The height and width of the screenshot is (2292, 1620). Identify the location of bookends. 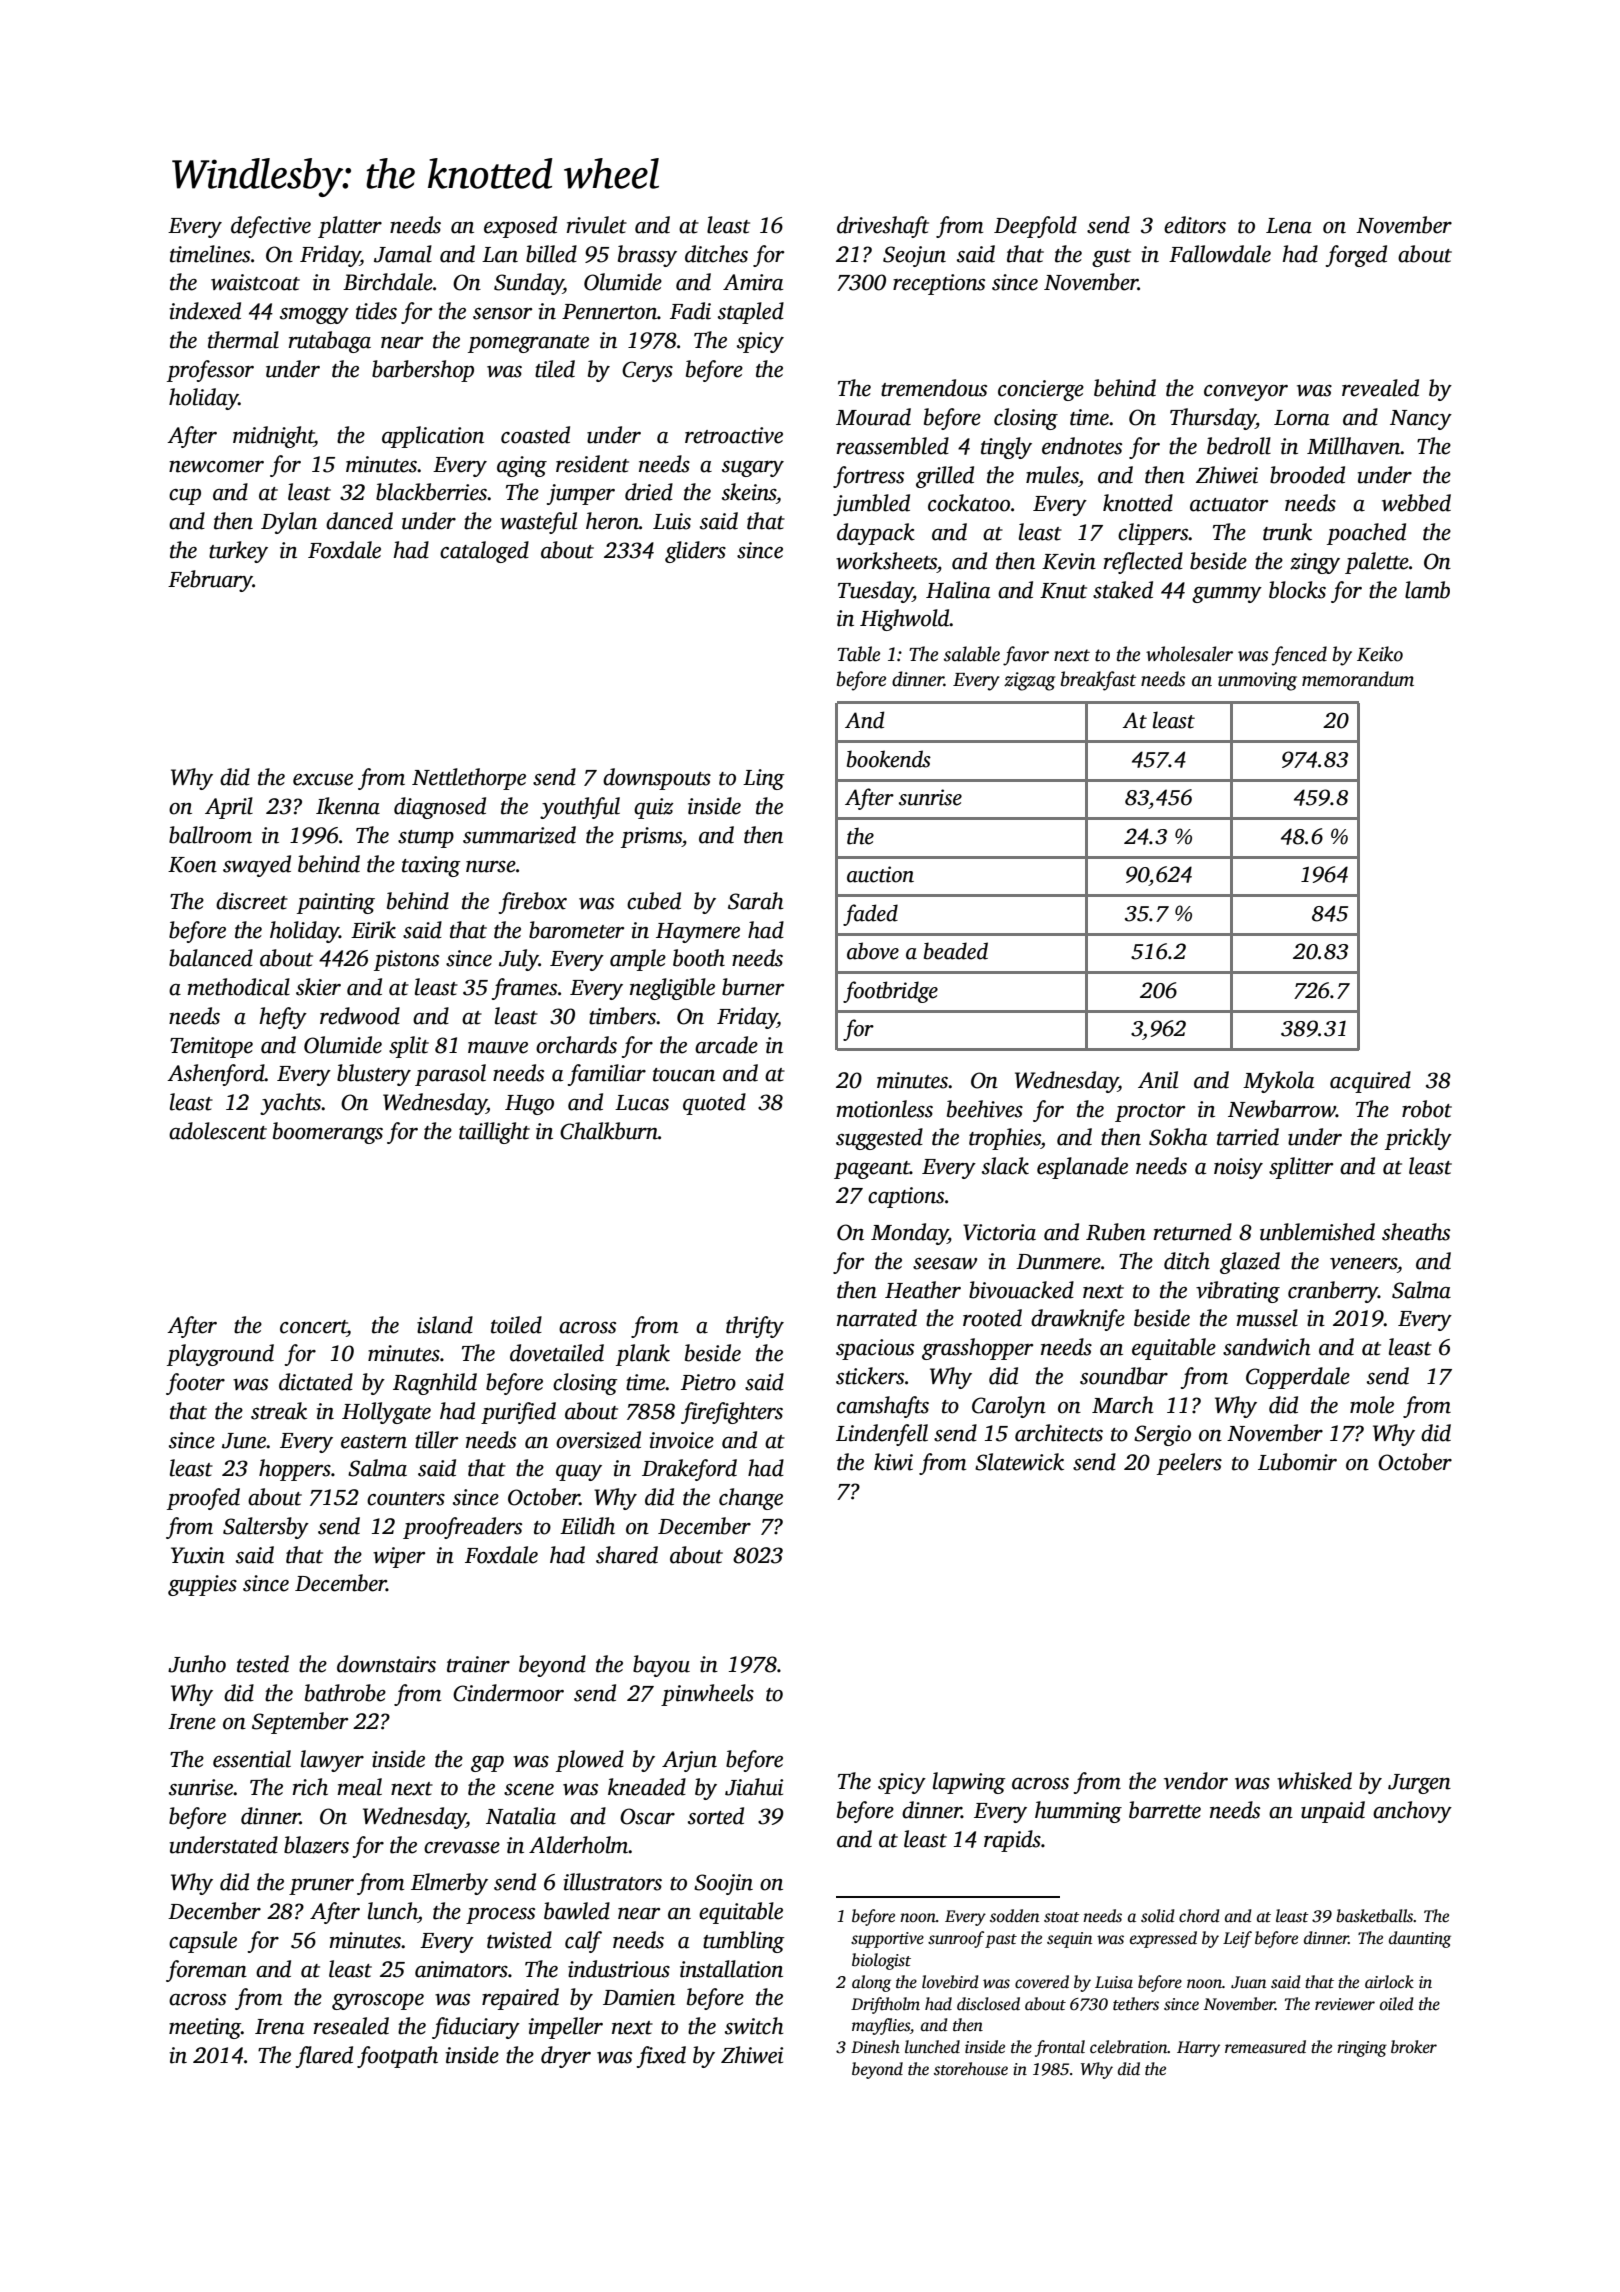
(889, 759).
